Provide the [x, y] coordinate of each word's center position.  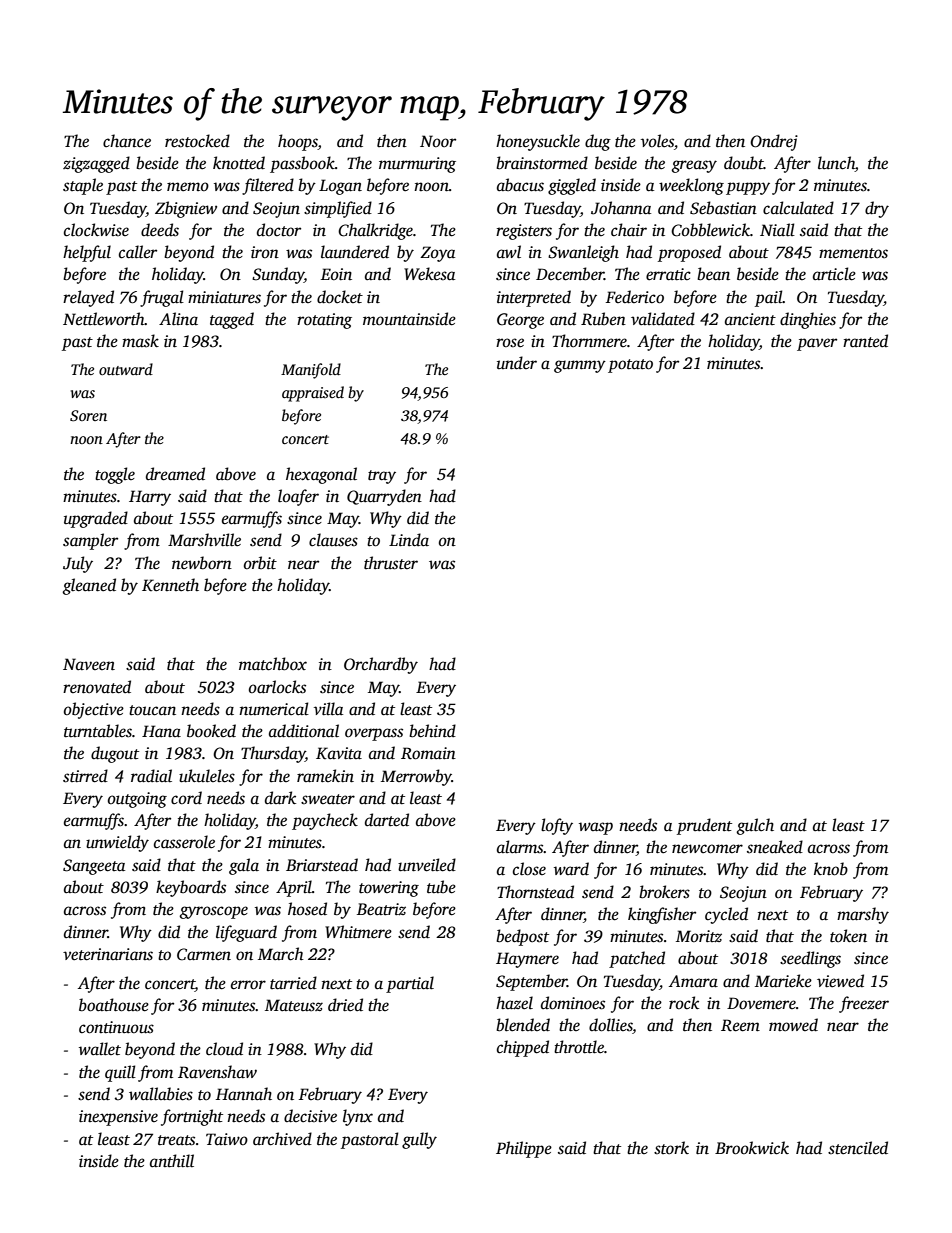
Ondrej [774, 142]
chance [127, 140]
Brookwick [752, 1148]
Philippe [524, 1149]
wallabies [161, 1094]
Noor [438, 141]
